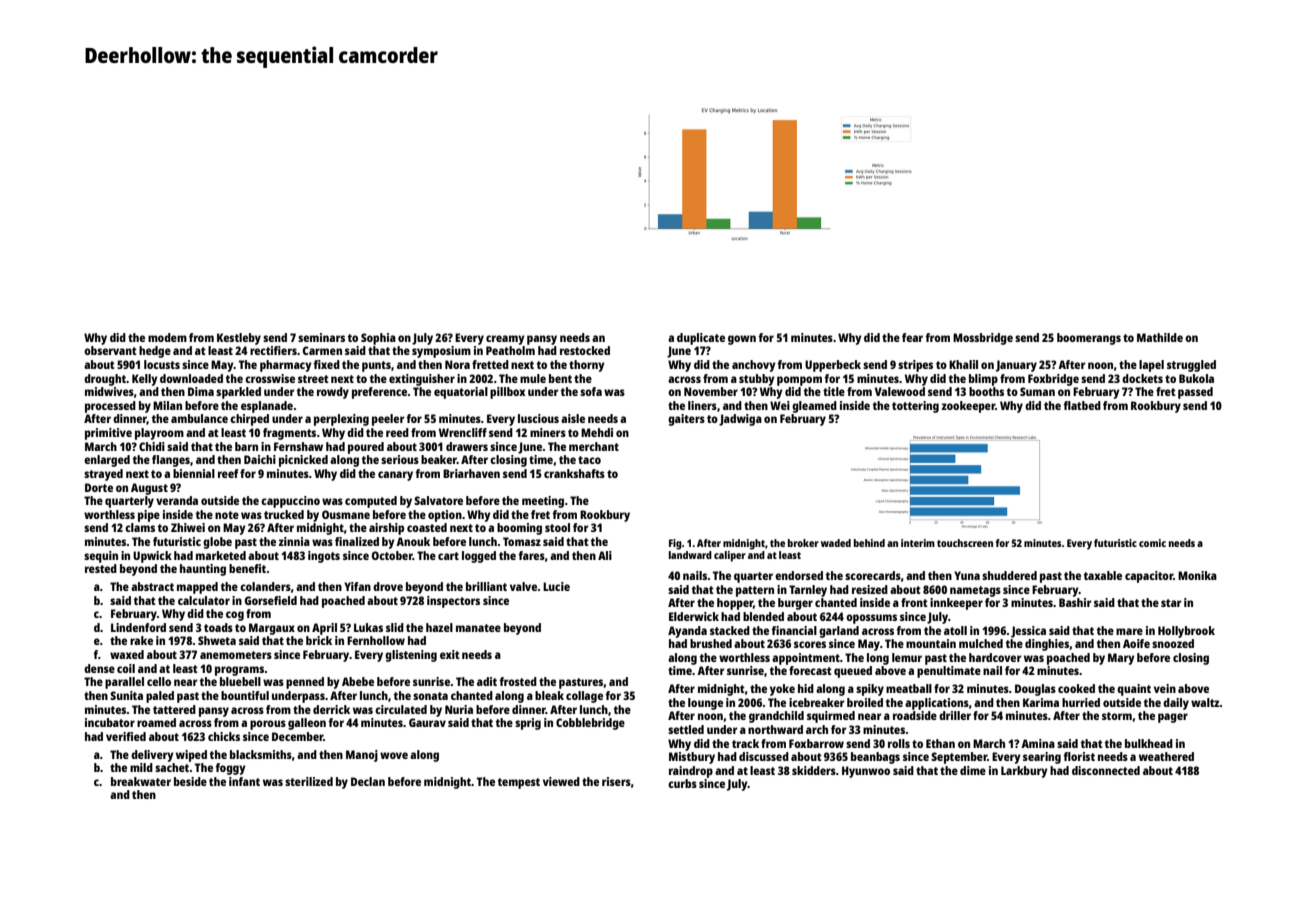 This screenshot has height=924, width=1308. Describe the element at coordinates (159, 434) in the screenshot. I see `playroom` at that location.
